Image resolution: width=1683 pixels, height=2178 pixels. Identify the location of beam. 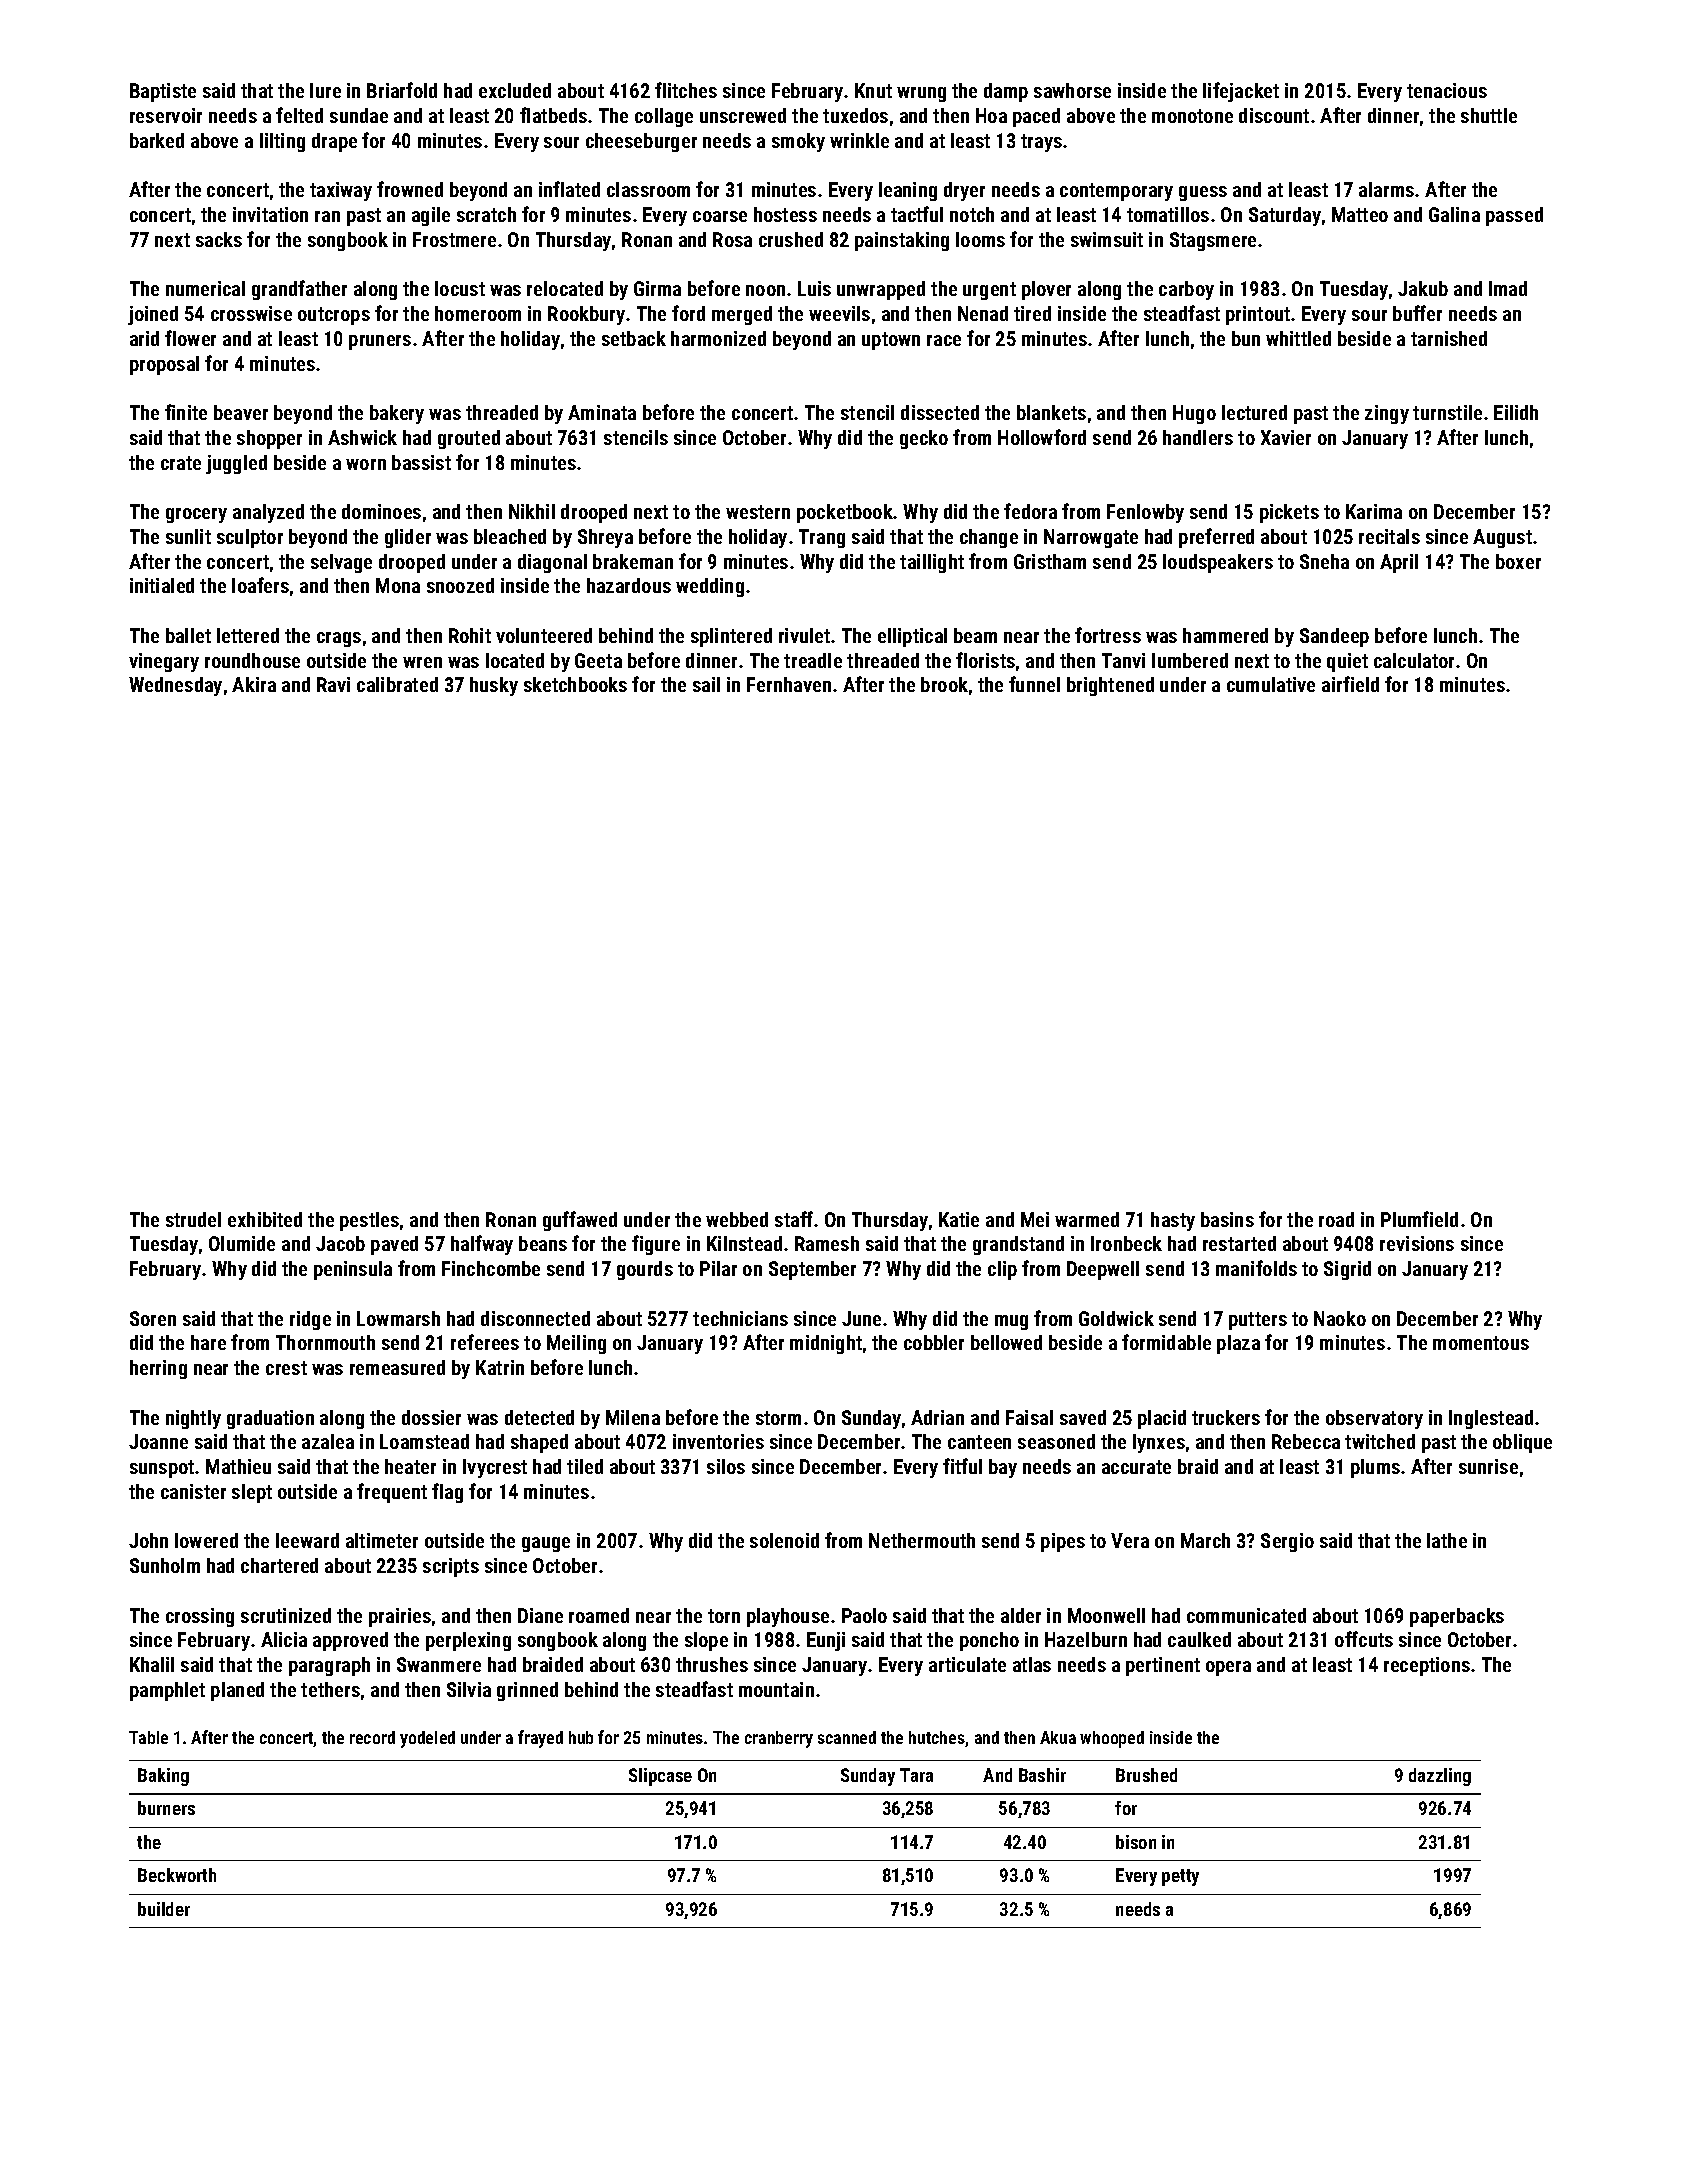
(975, 635).
